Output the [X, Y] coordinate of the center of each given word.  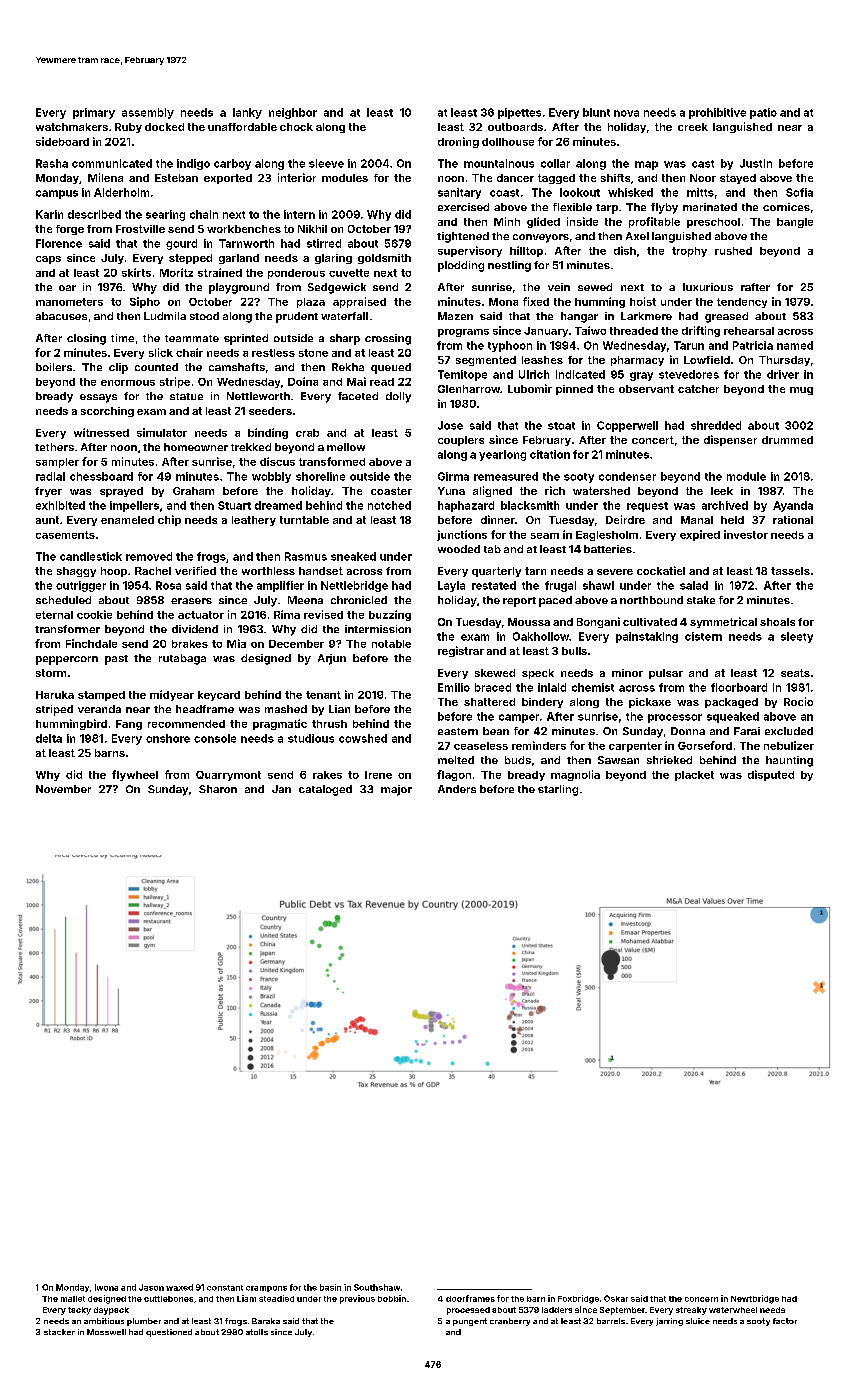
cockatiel [661, 570]
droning [458, 142]
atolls [257, 1332]
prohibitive [717, 113]
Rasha [52, 163]
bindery [542, 703]
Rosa [168, 585]
